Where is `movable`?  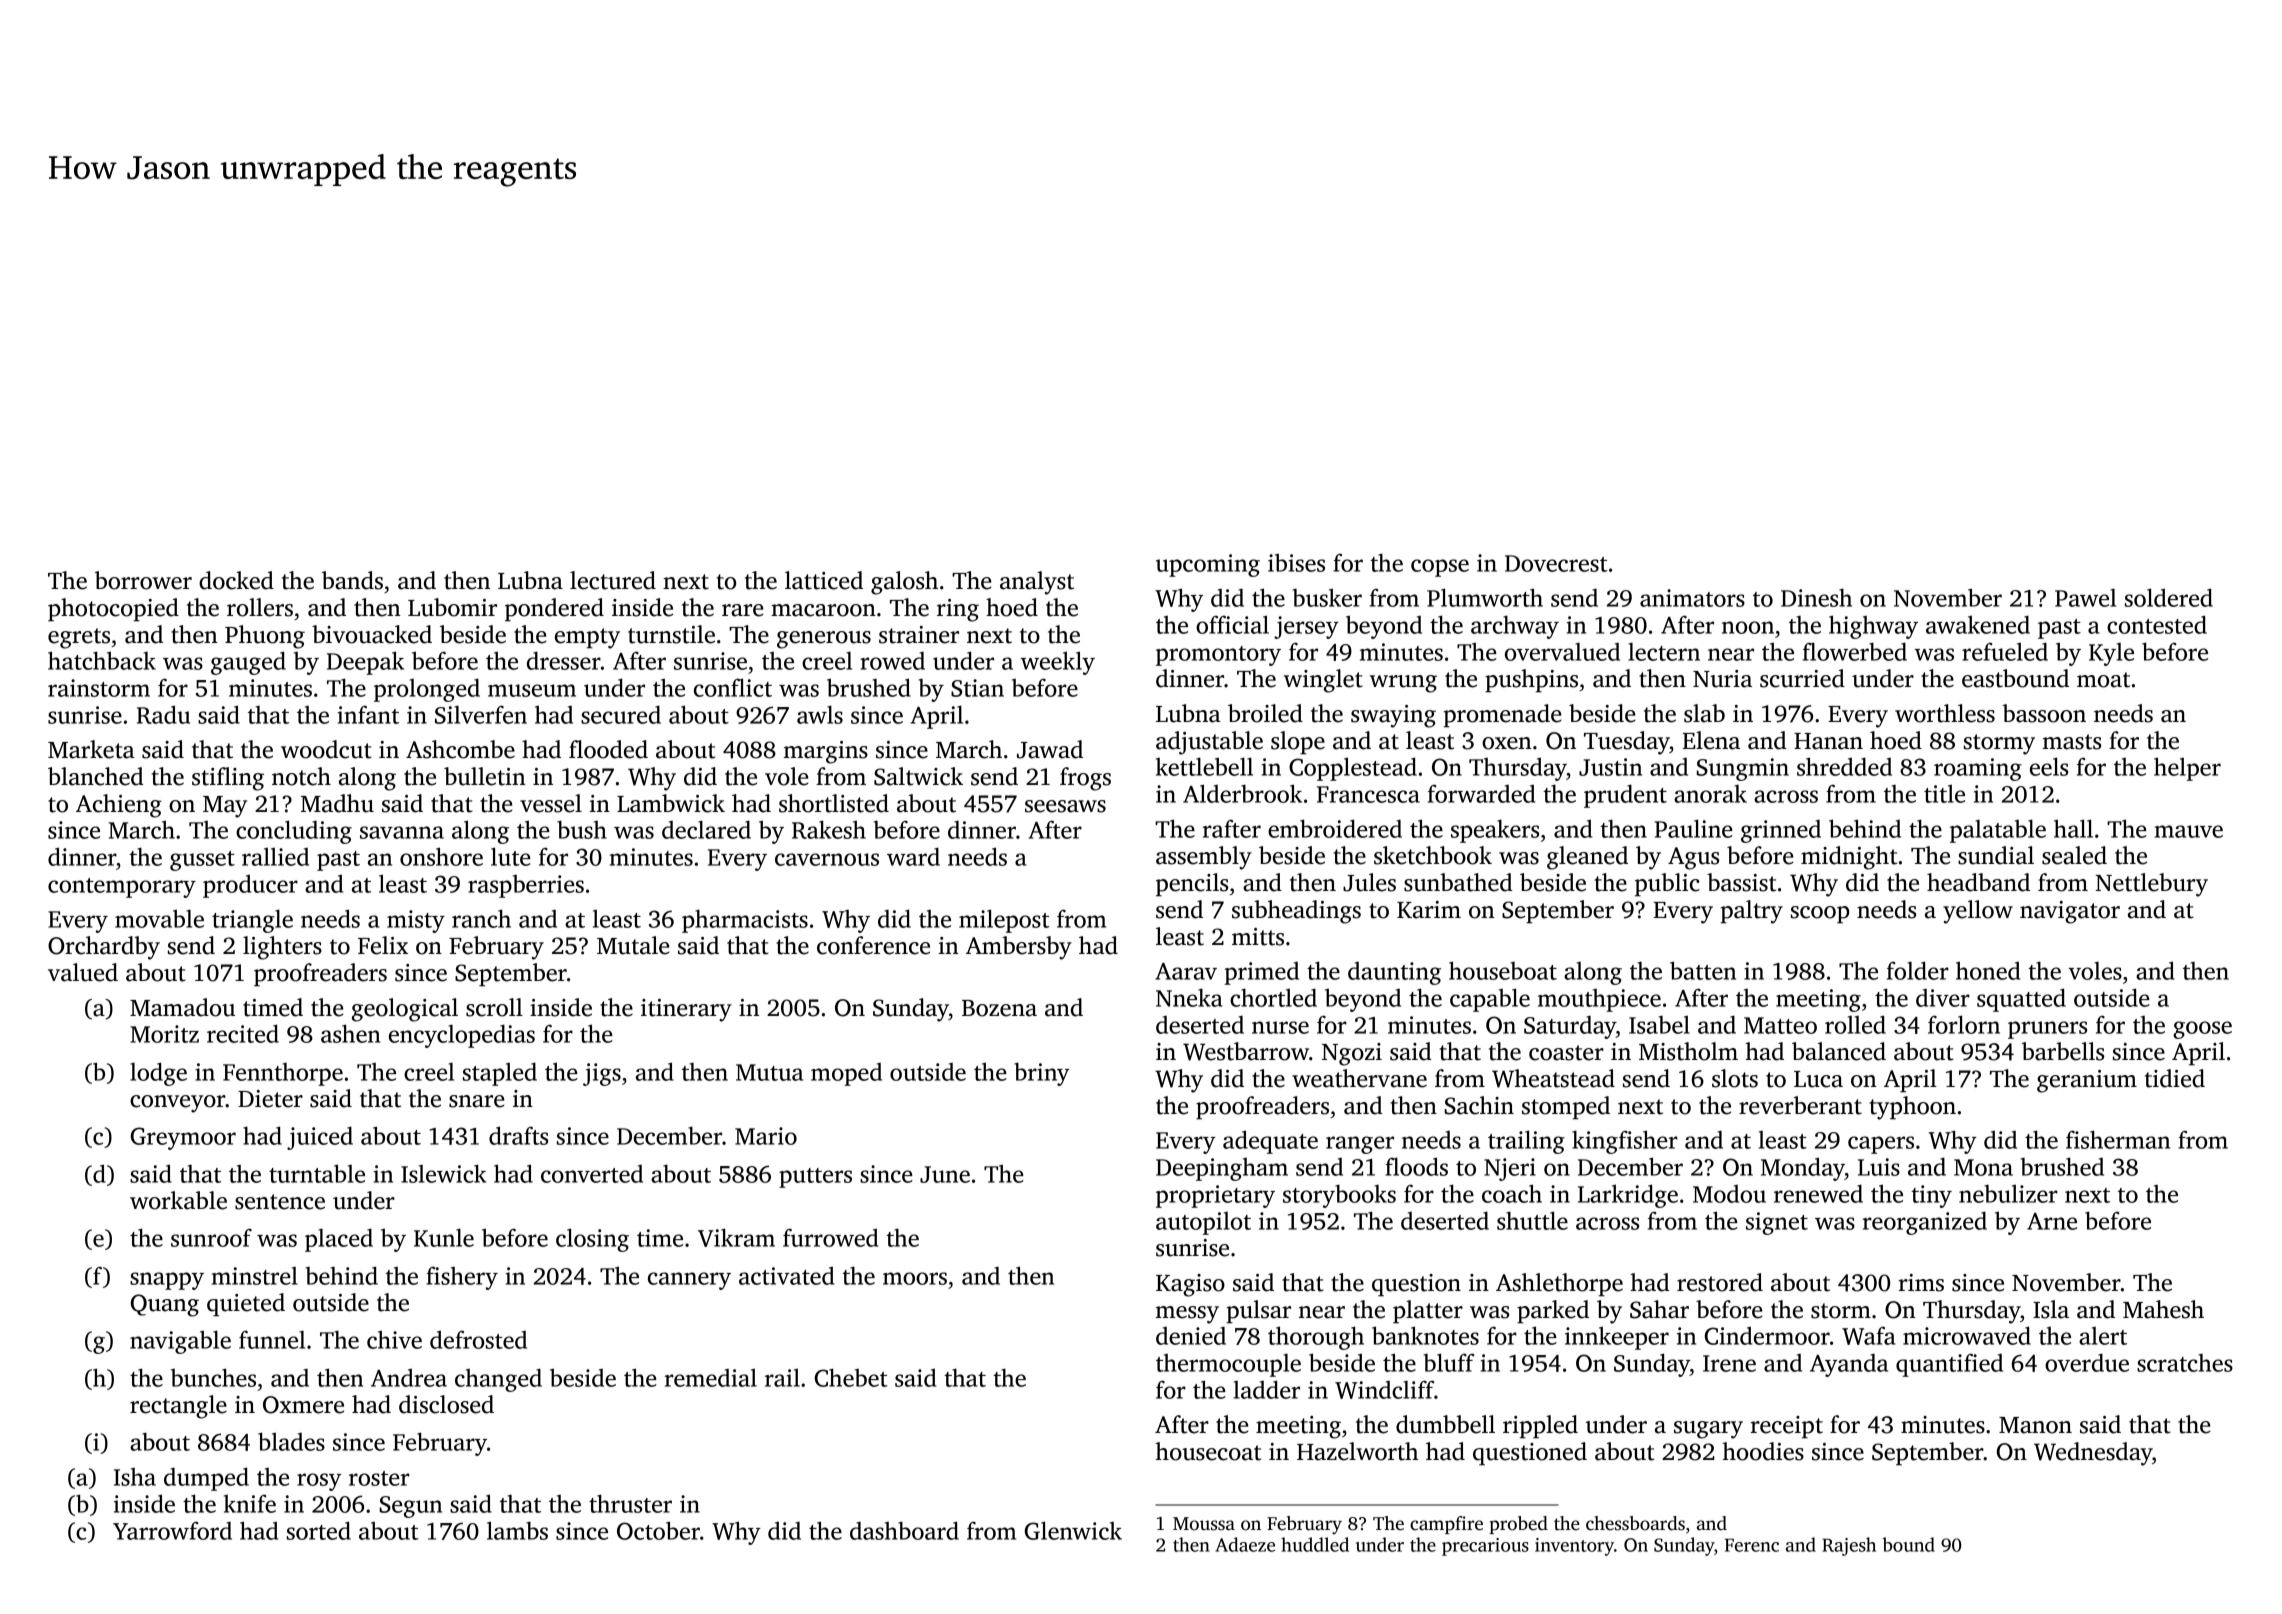 movable is located at coordinates (159, 918).
